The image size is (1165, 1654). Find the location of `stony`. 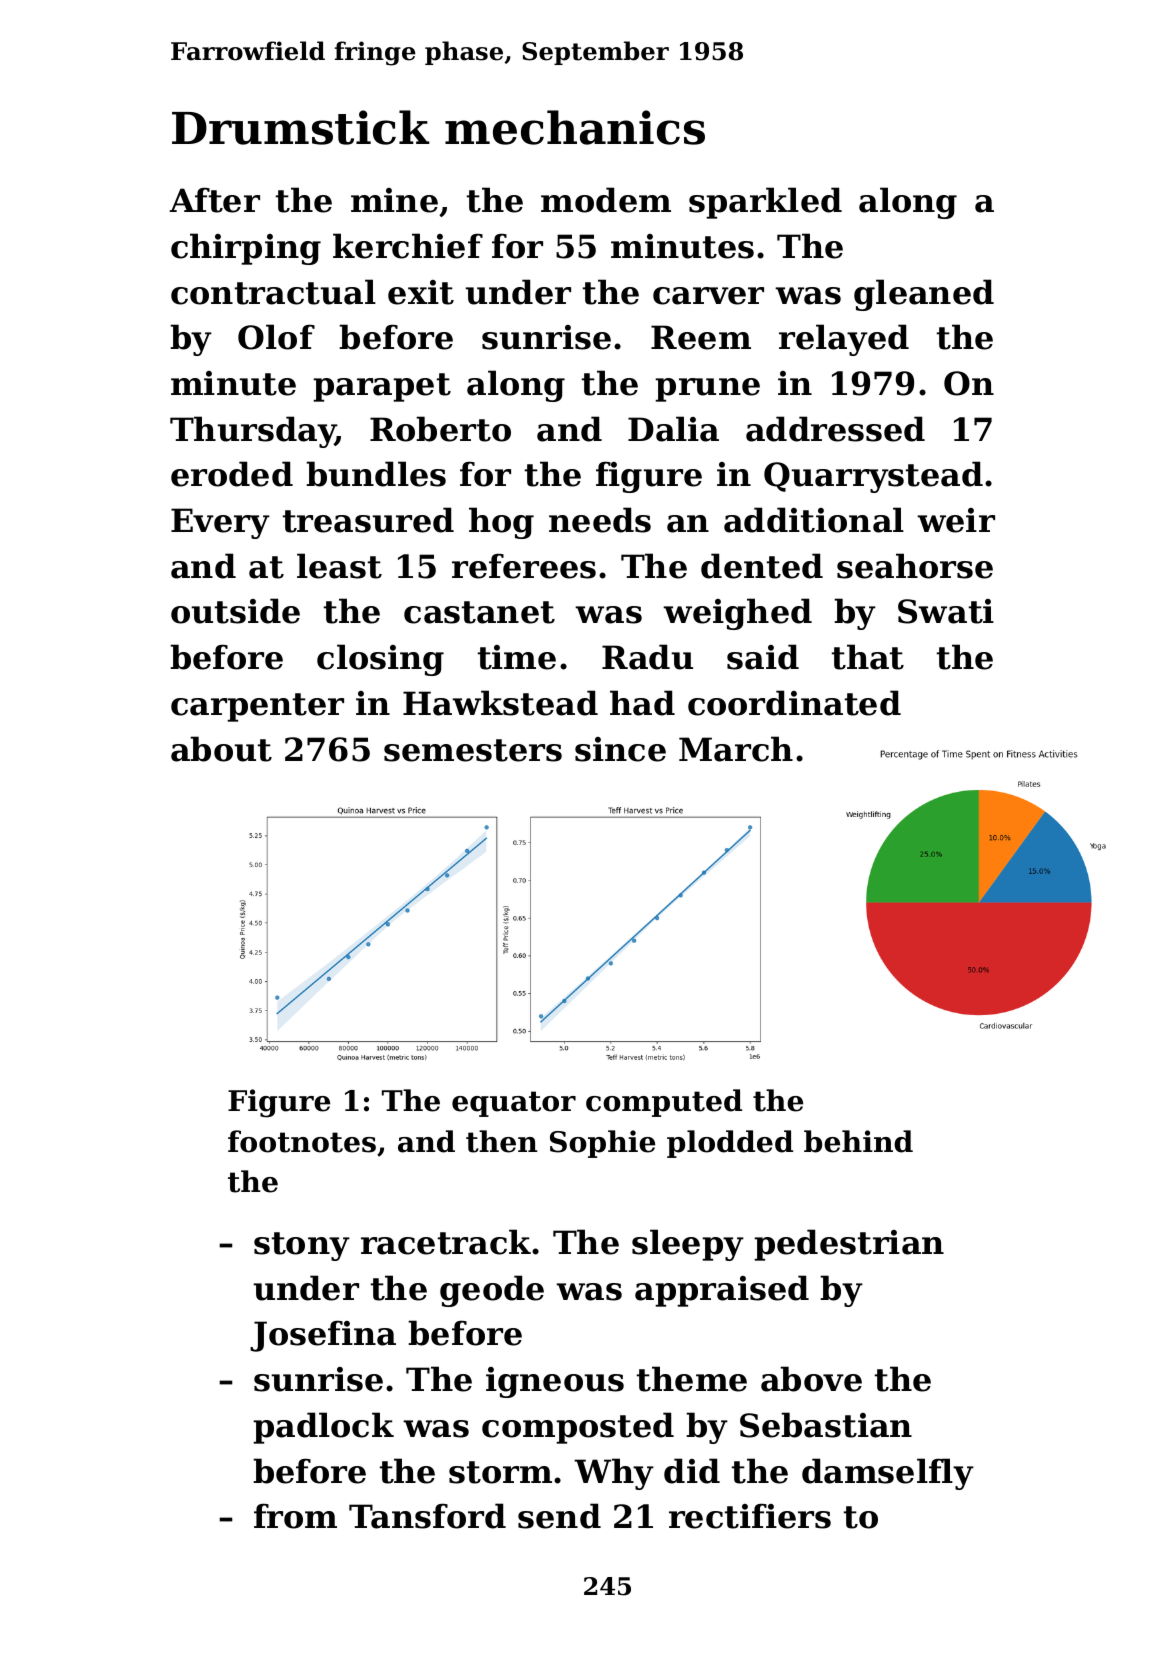

stony is located at coordinates (302, 1246).
